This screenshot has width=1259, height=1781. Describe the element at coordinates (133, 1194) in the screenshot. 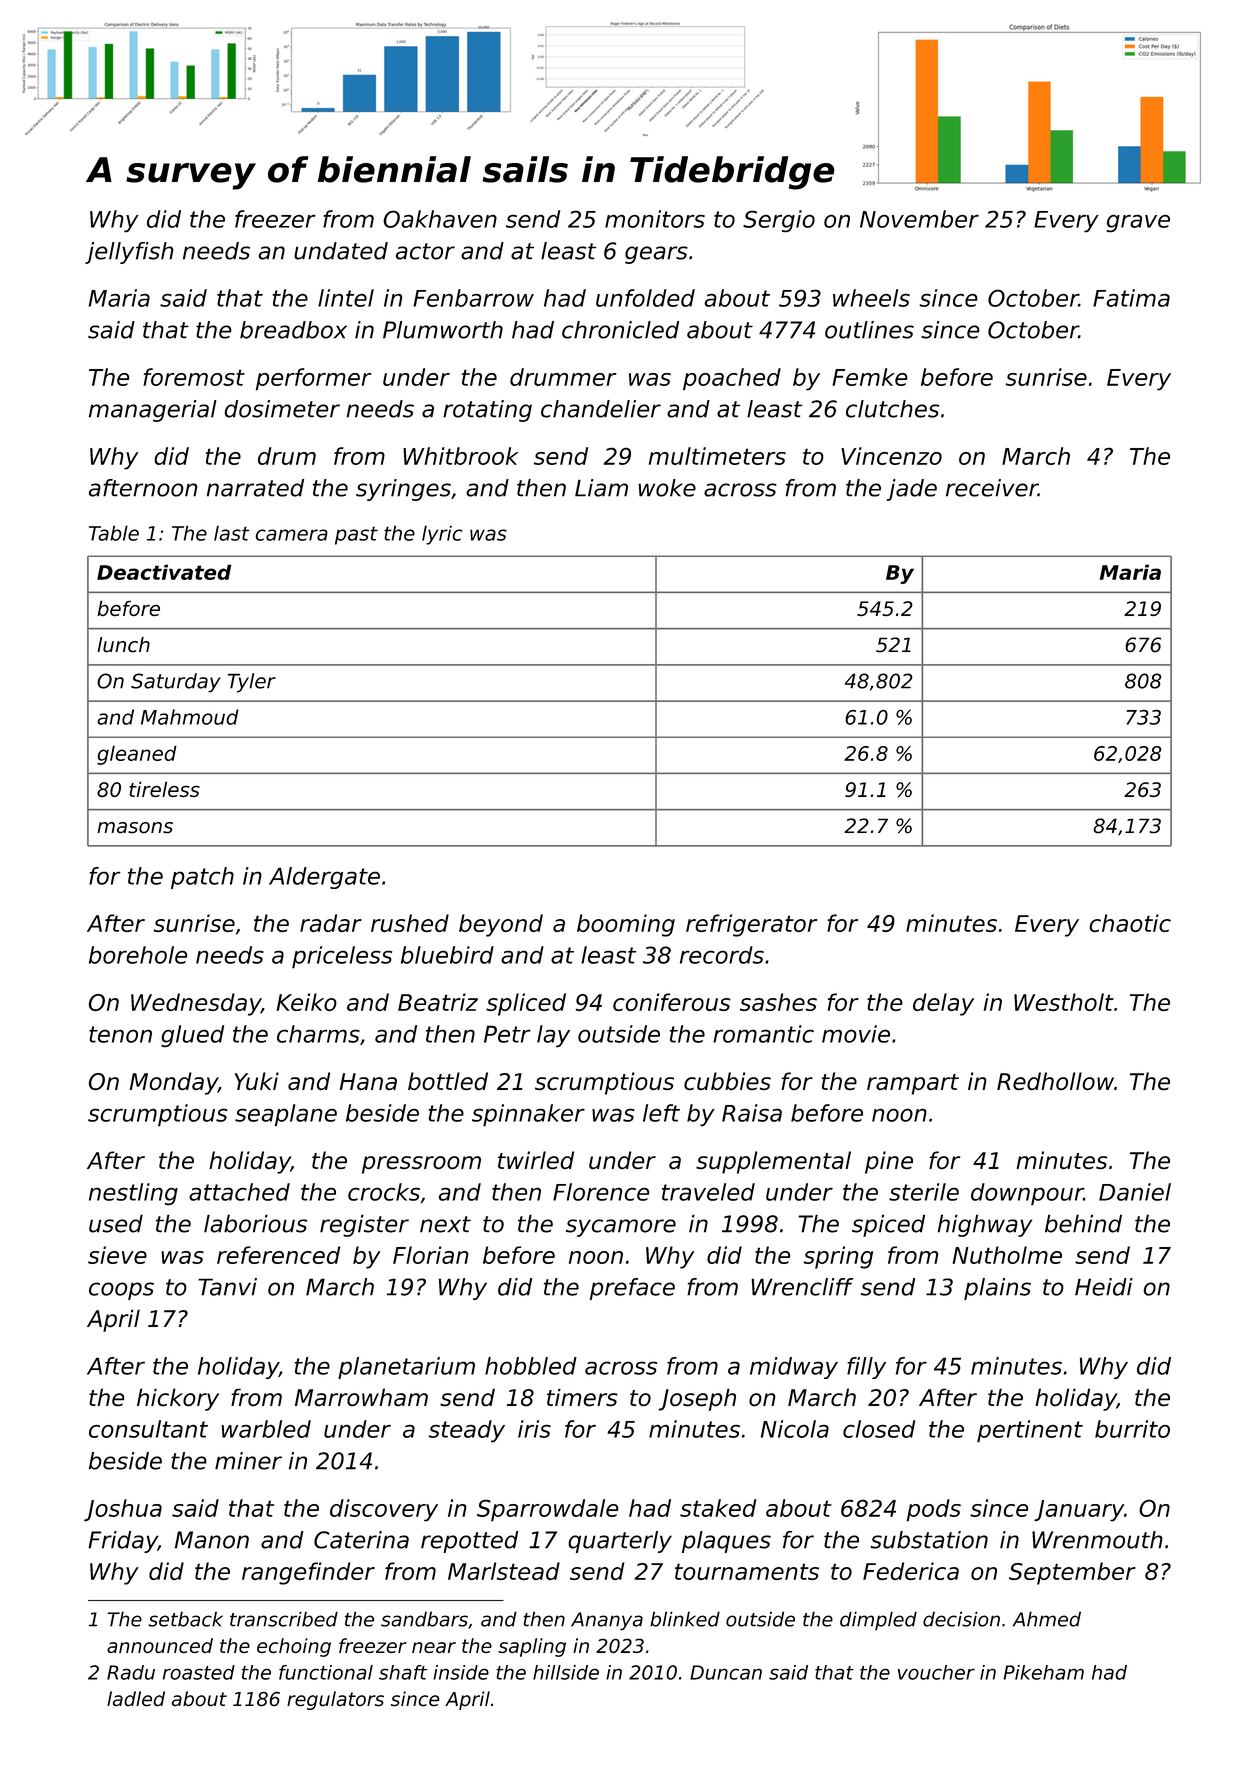

I see `nestling` at that location.
